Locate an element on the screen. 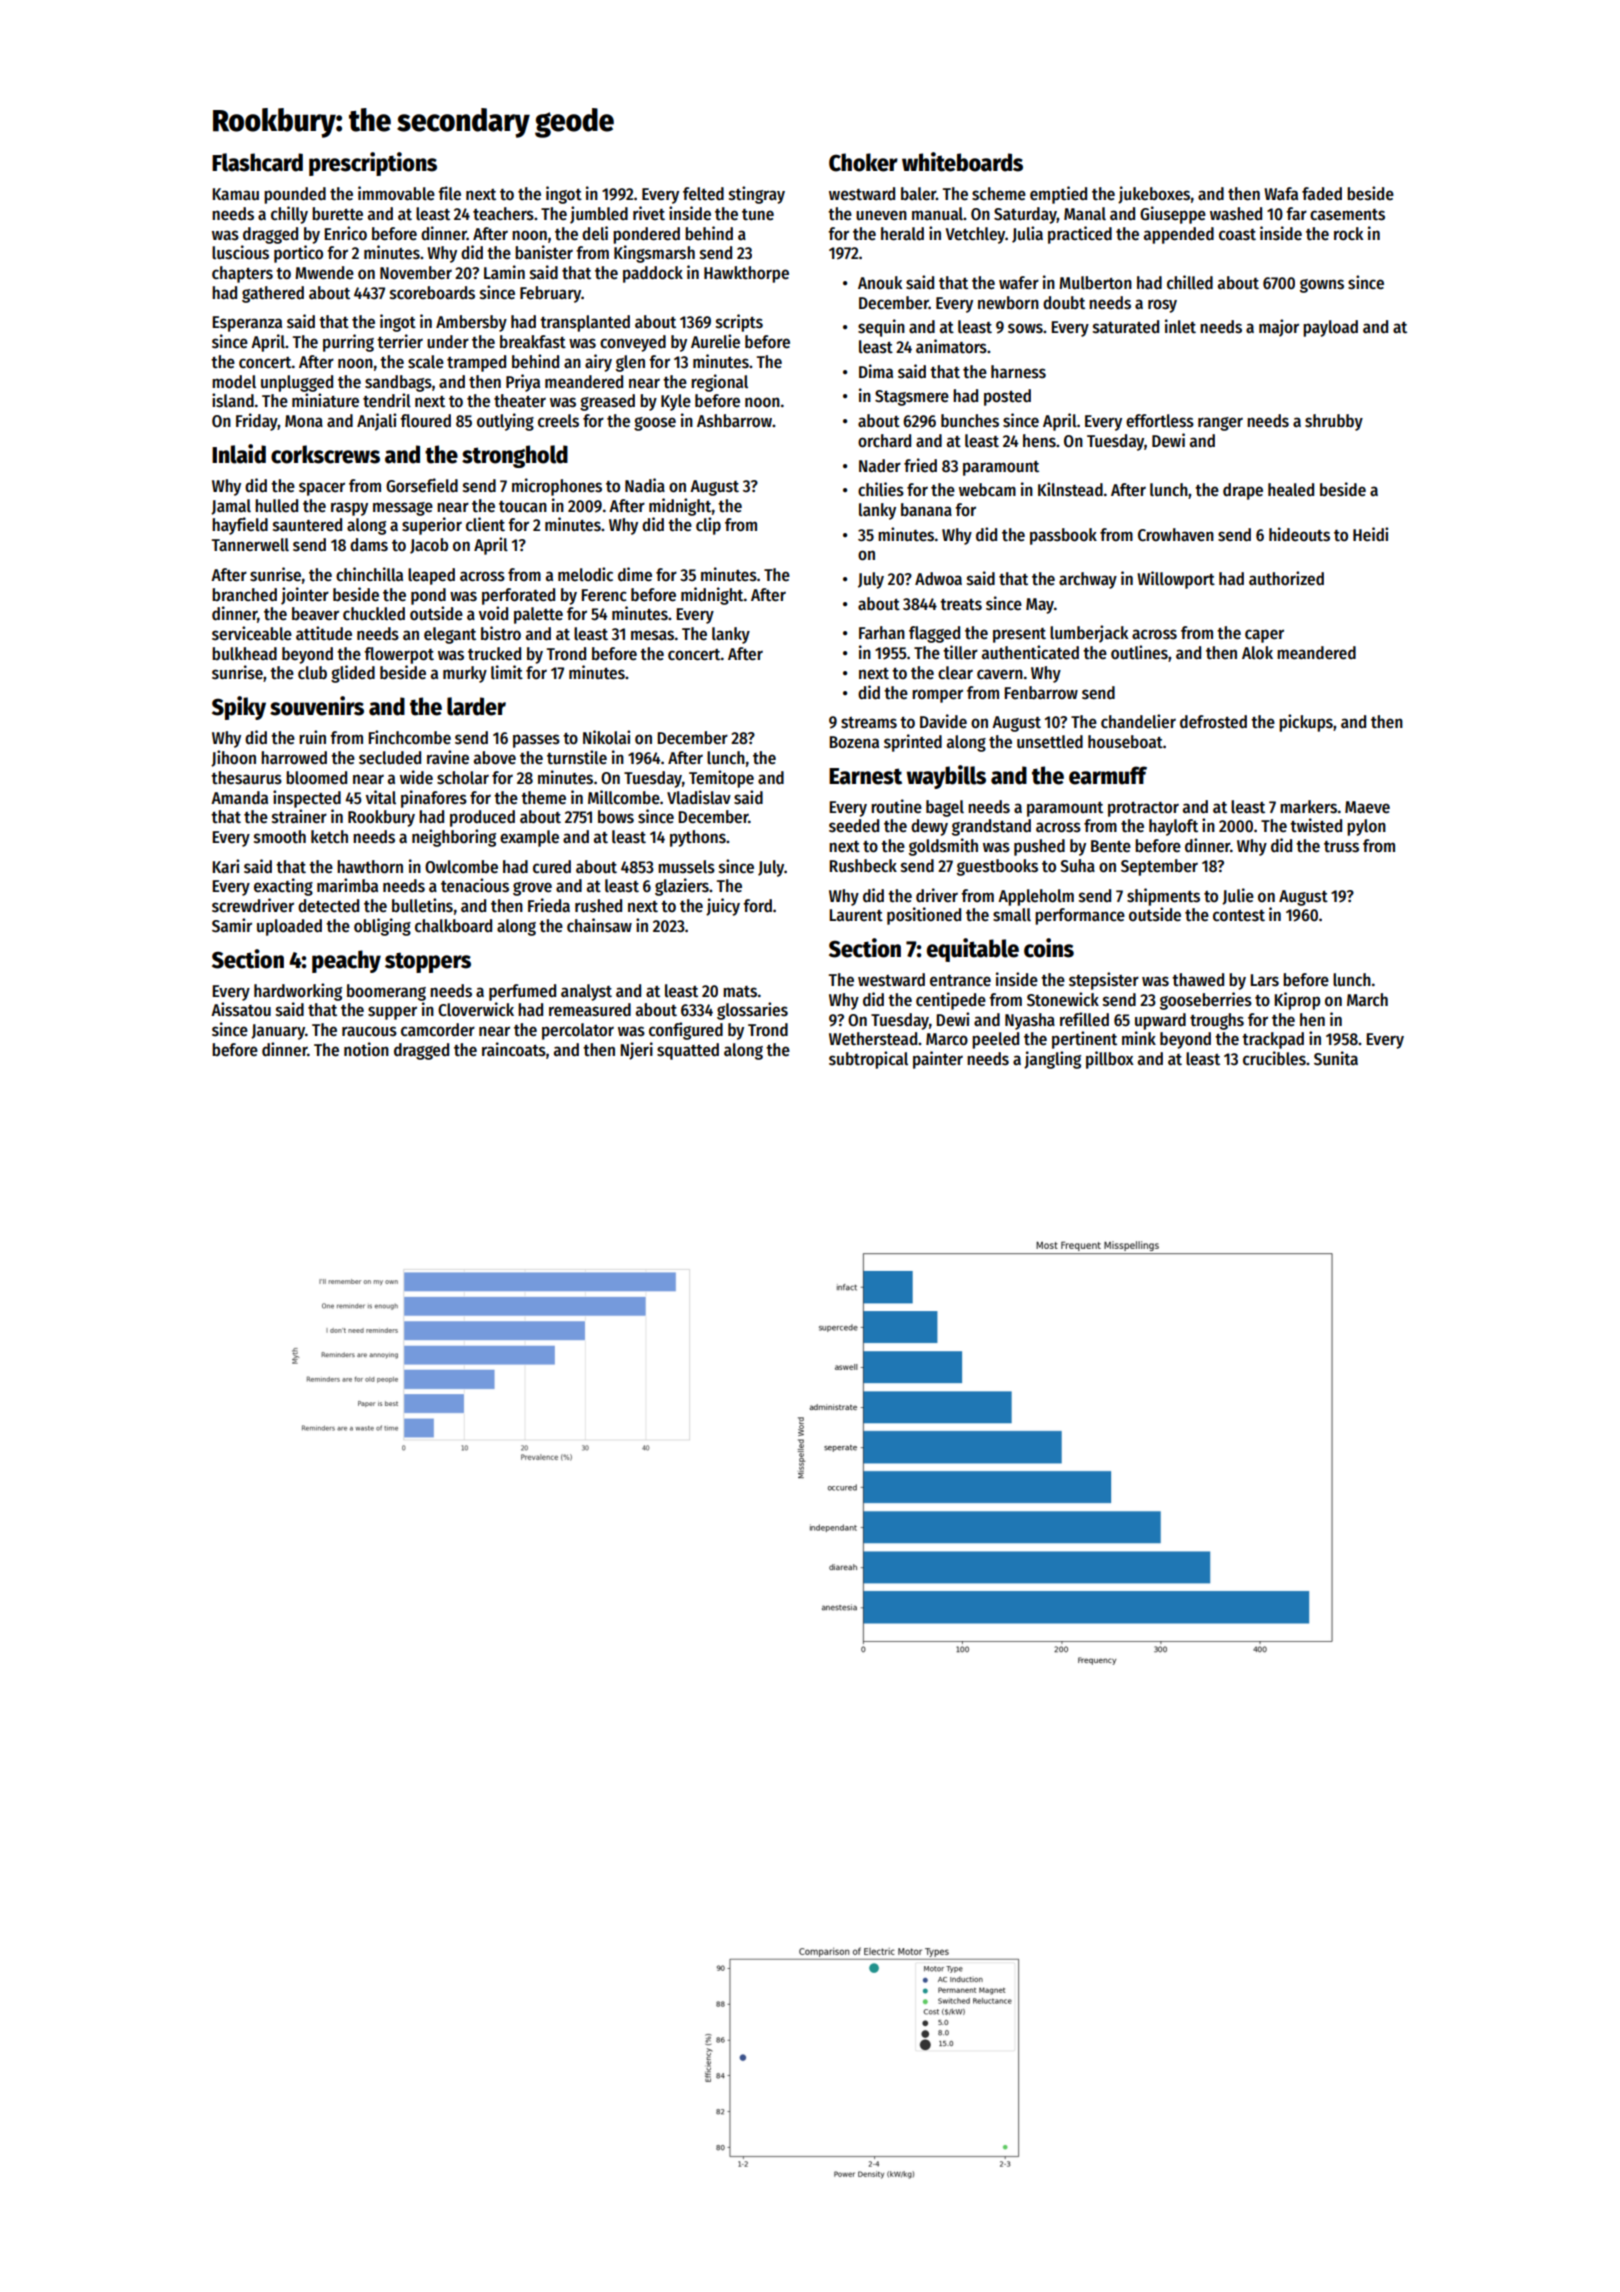 Image resolution: width=1620 pixels, height=2292 pixels. glen is located at coordinates (630, 363).
